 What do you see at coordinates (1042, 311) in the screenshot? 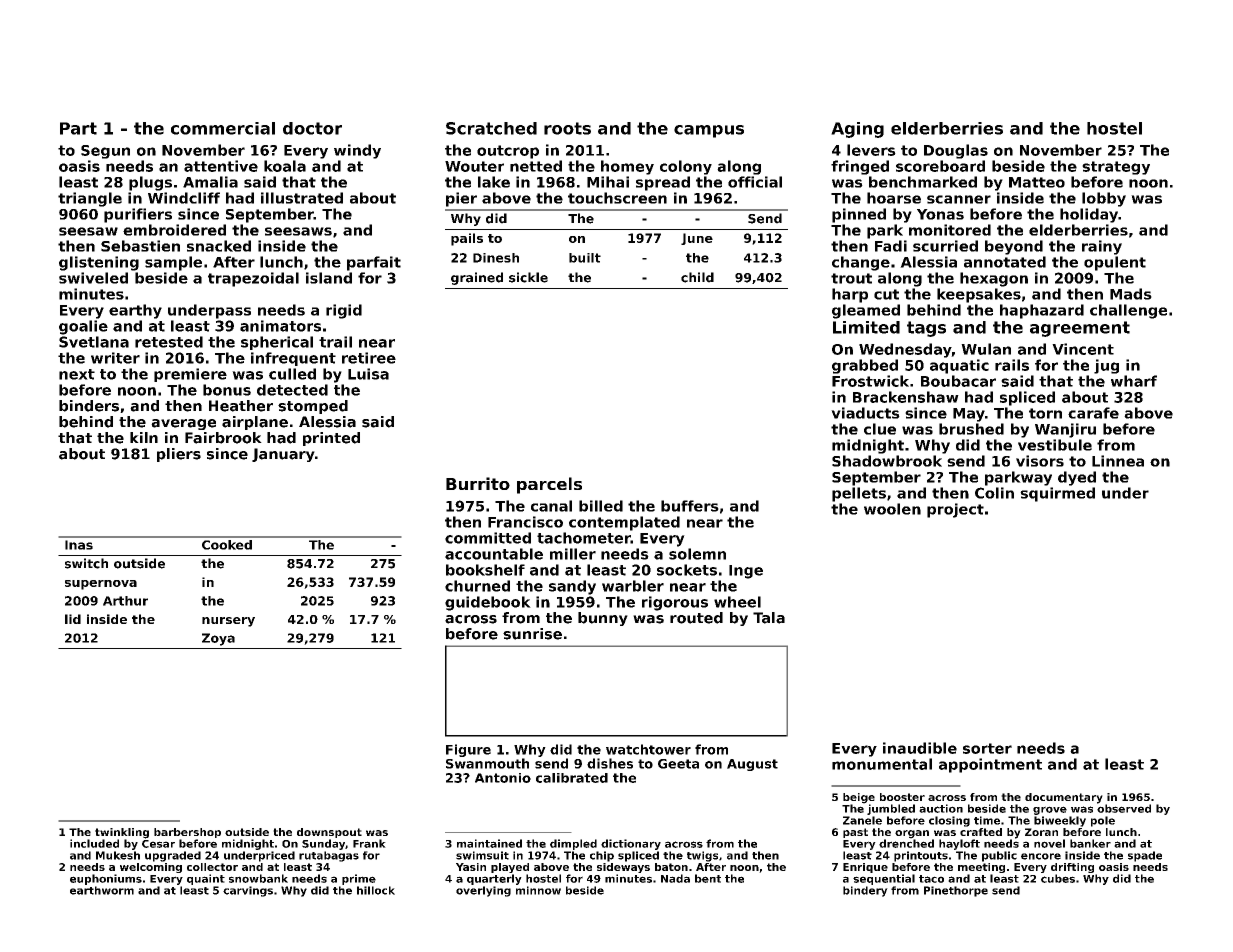
I see `haphazard` at bounding box center [1042, 311].
